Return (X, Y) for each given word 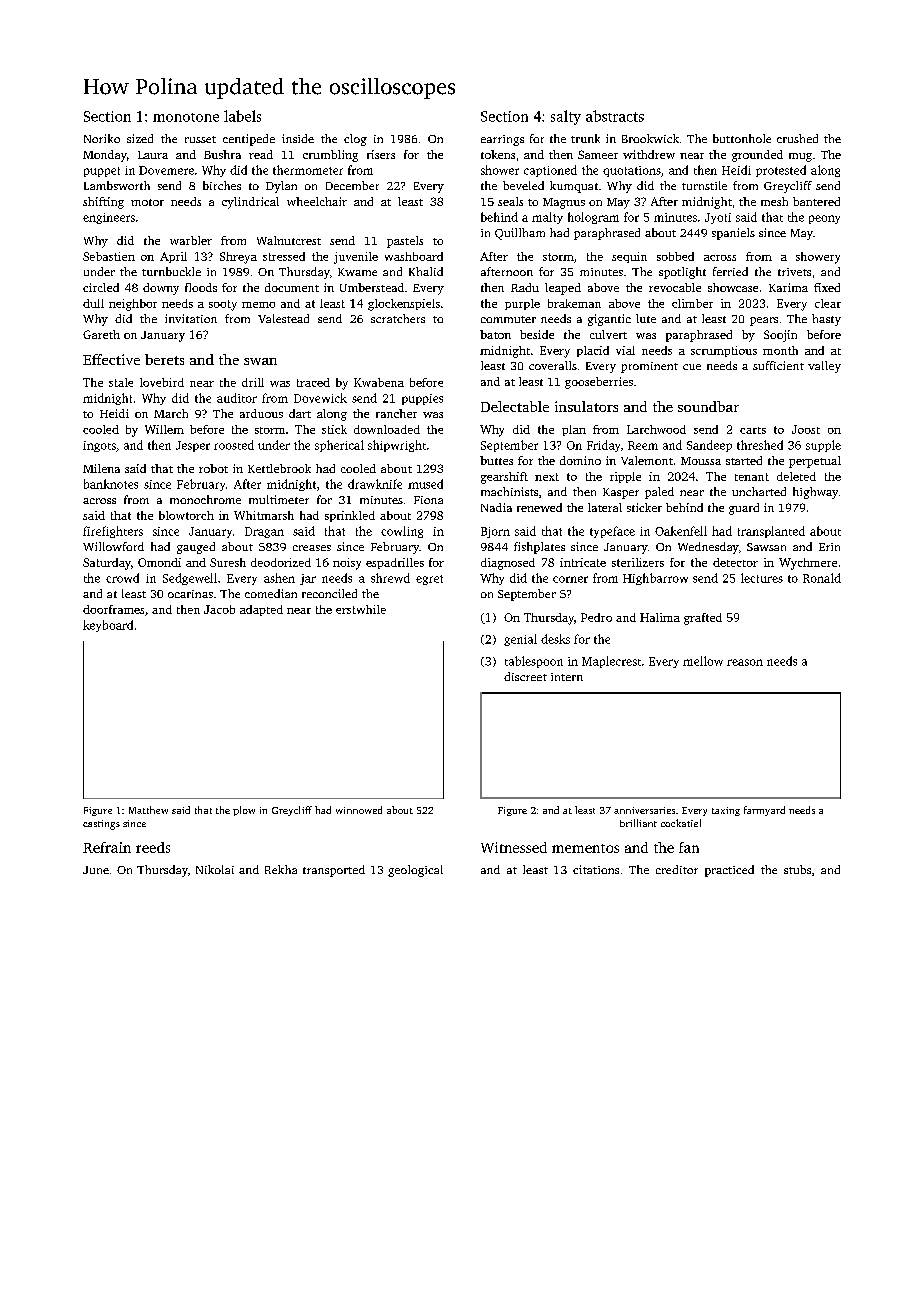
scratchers (398, 318)
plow (244, 811)
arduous (261, 413)
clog (355, 140)
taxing (726, 811)
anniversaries (644, 810)
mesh (774, 201)
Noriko (102, 138)
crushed (797, 138)
